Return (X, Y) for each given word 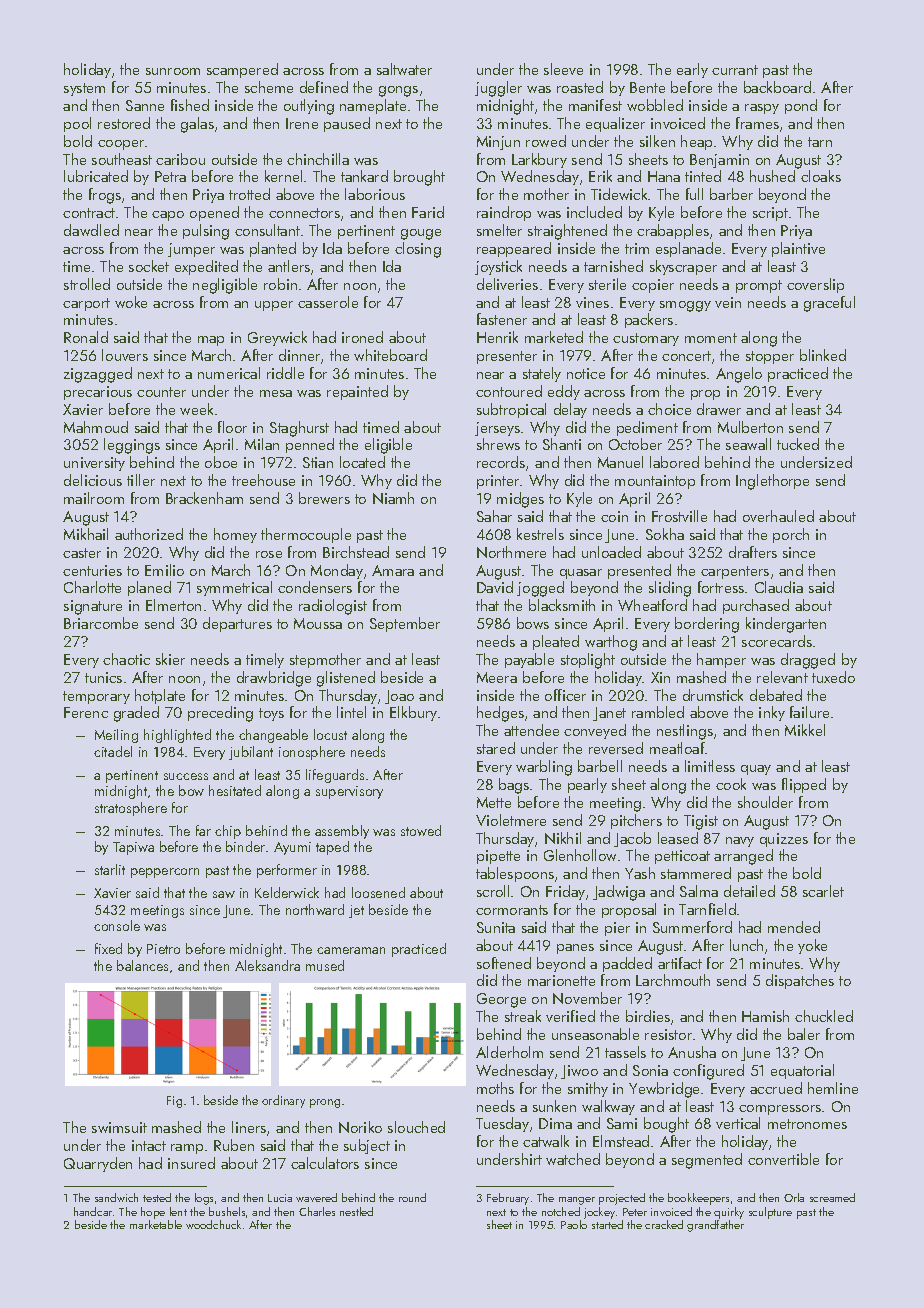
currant (735, 70)
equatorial (802, 1071)
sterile (607, 284)
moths (495, 1088)
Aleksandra (267, 965)
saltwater (404, 69)
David (495, 587)
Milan (262, 444)
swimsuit (119, 1127)
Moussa (318, 623)
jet (356, 911)
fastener (502, 319)
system (84, 89)
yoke (812, 946)
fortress (721, 587)
